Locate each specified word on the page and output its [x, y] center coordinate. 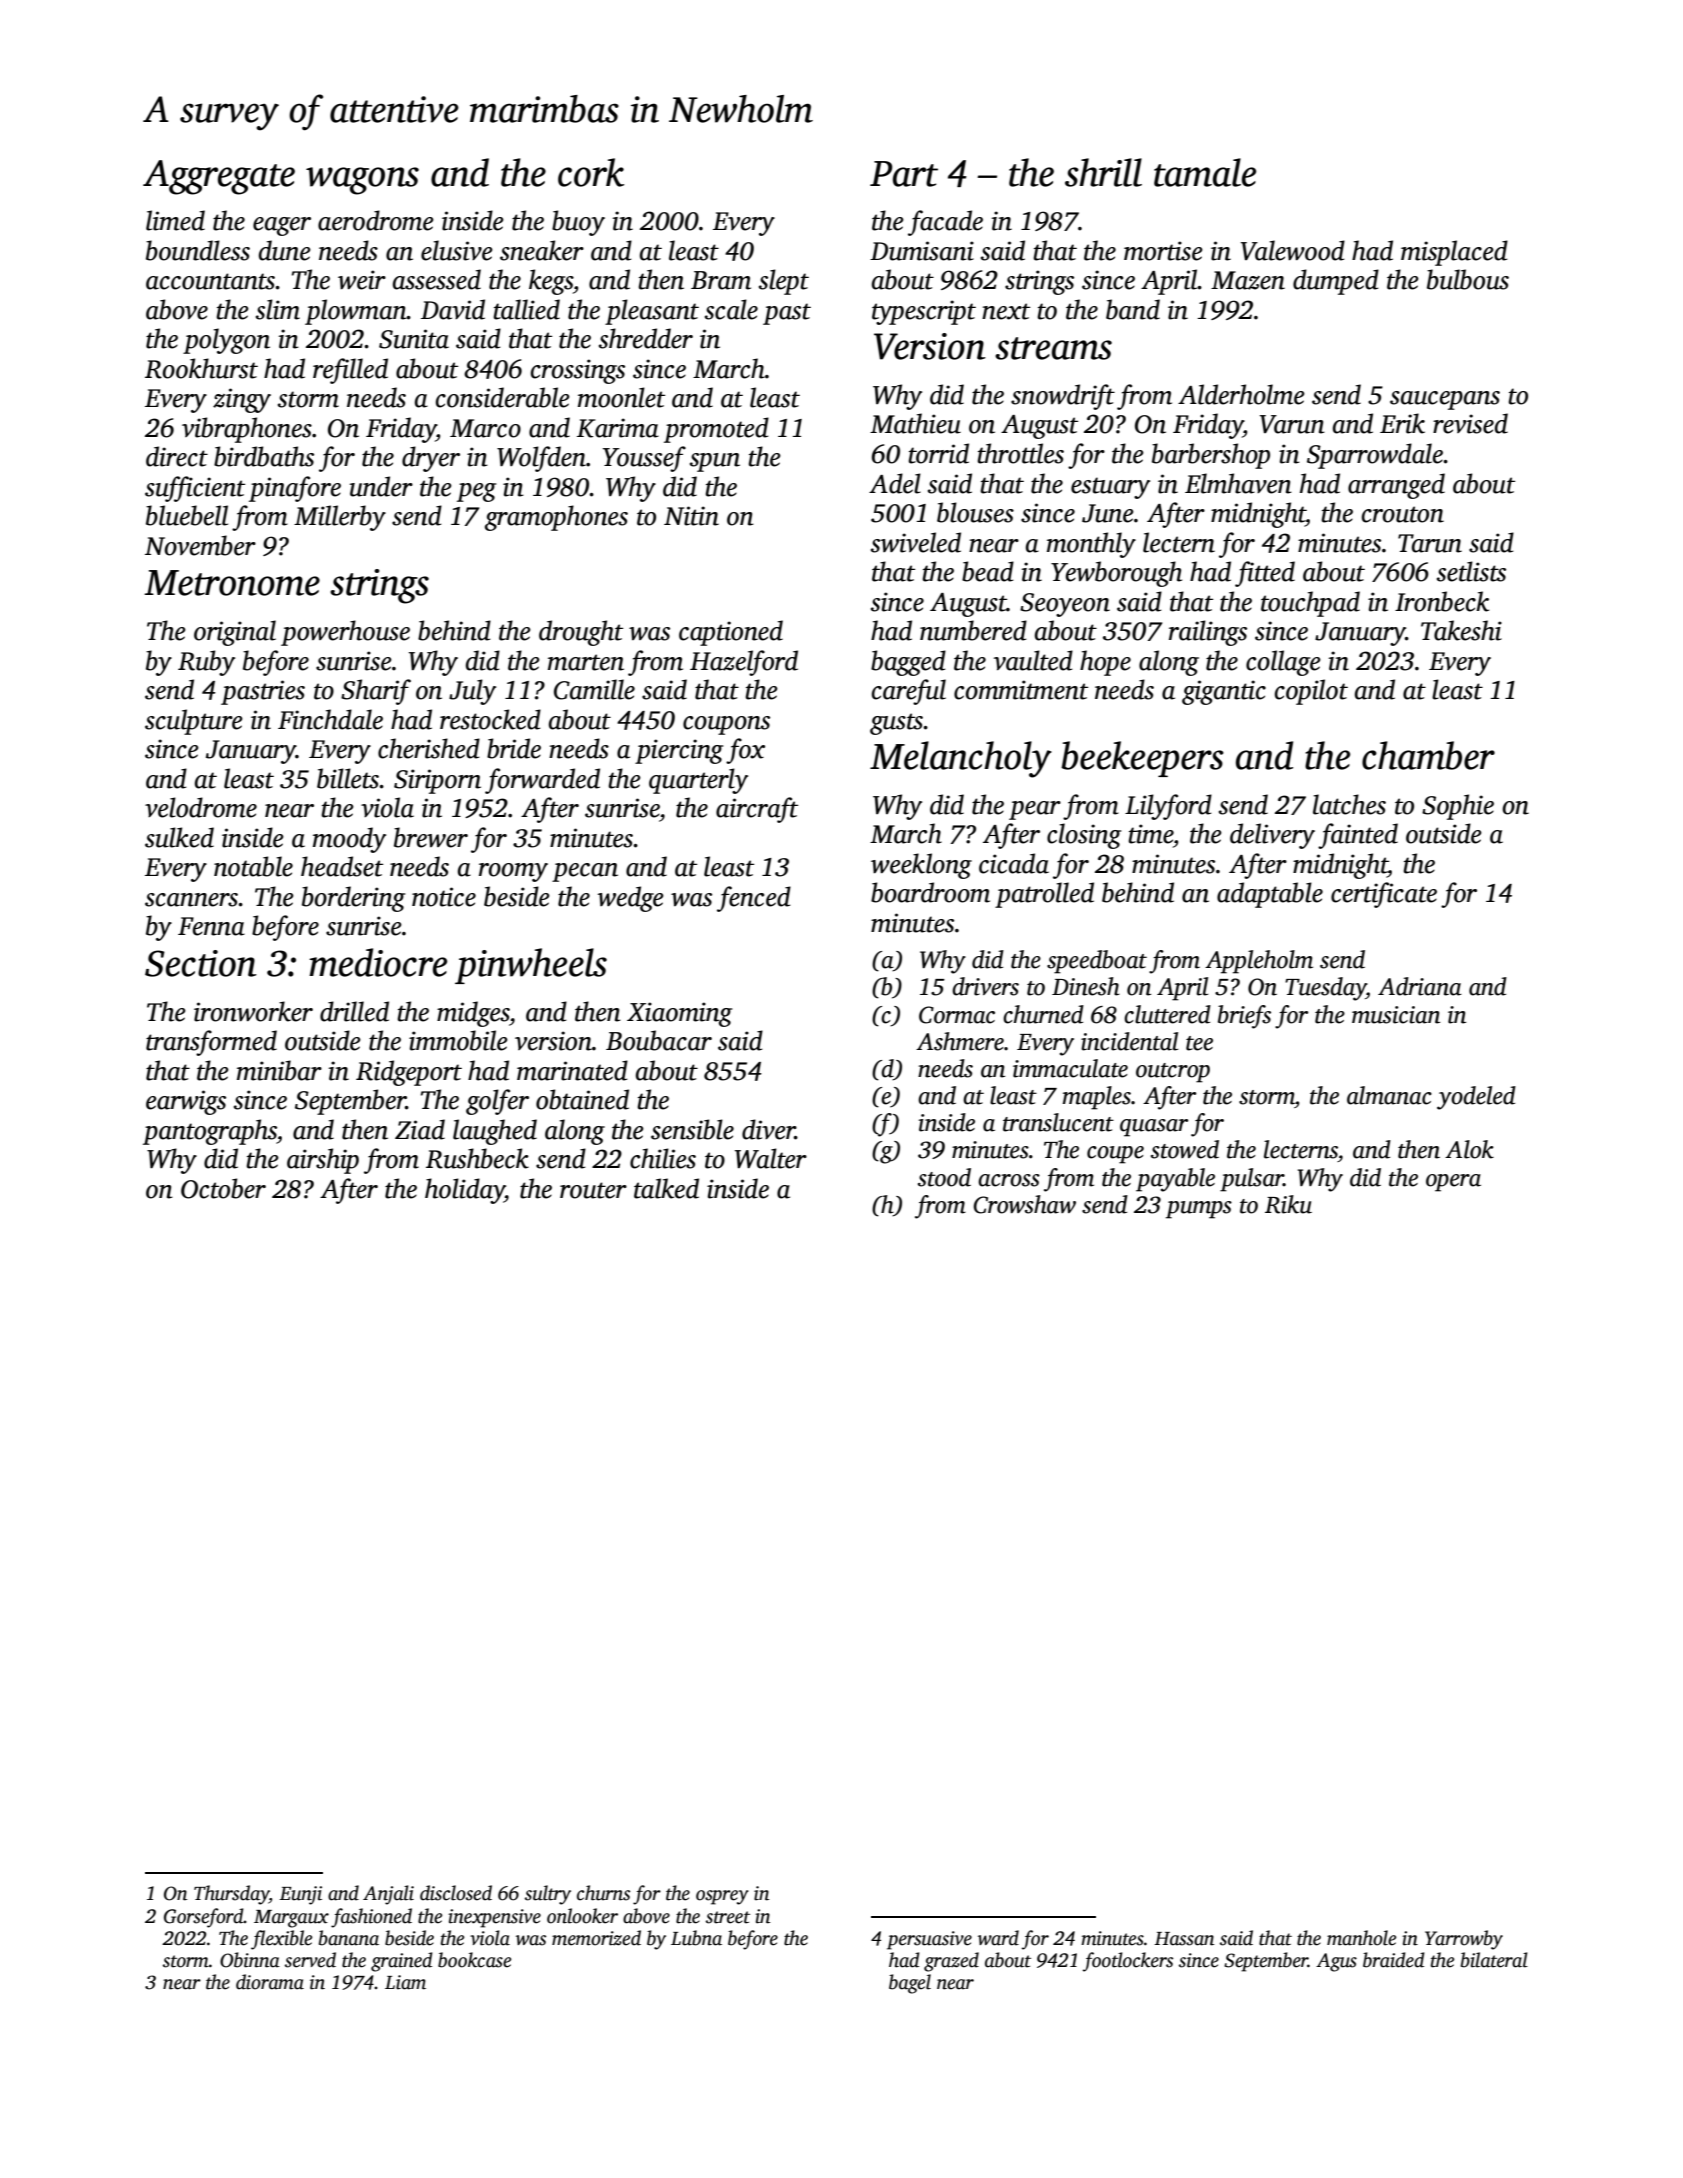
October [223, 1188]
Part [904, 174]
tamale [1205, 172]
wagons [362, 181]
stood [944, 1177]
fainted [1358, 836]
